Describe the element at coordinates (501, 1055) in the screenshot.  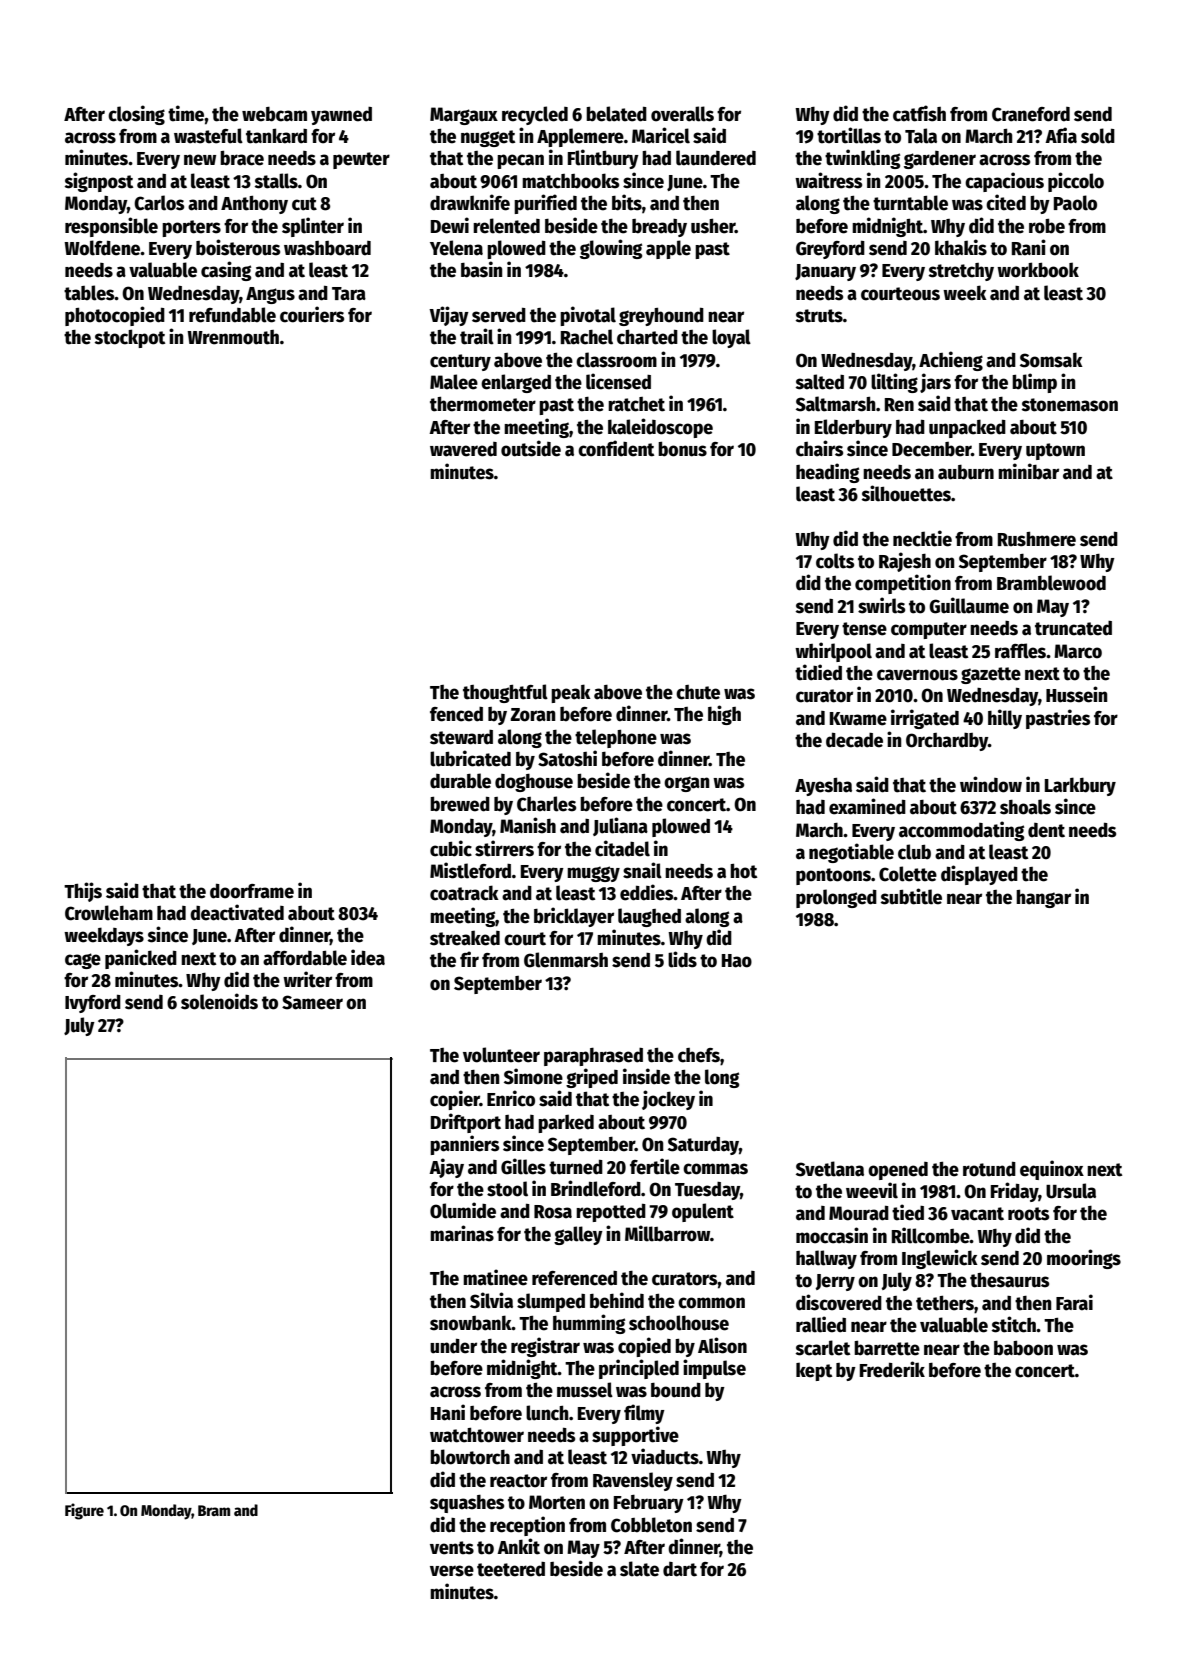
I see `volunteer` at that location.
